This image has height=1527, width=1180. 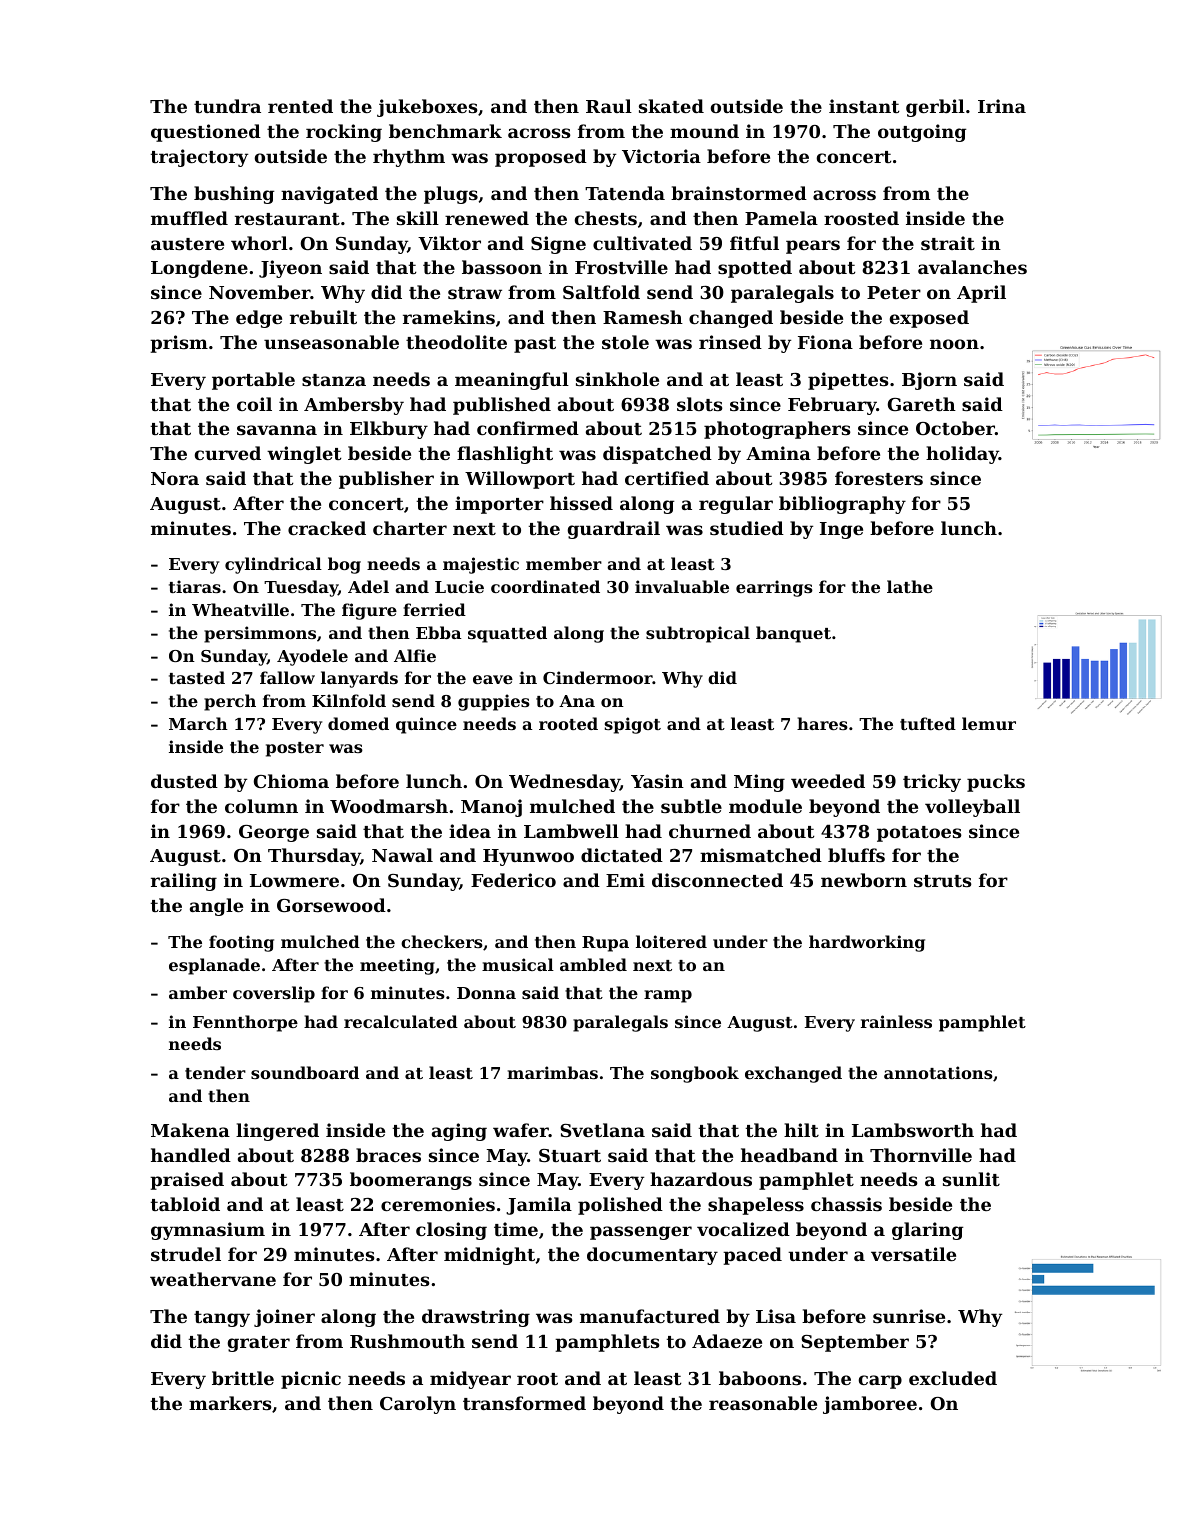 I want to click on Federico, so click(x=513, y=880).
